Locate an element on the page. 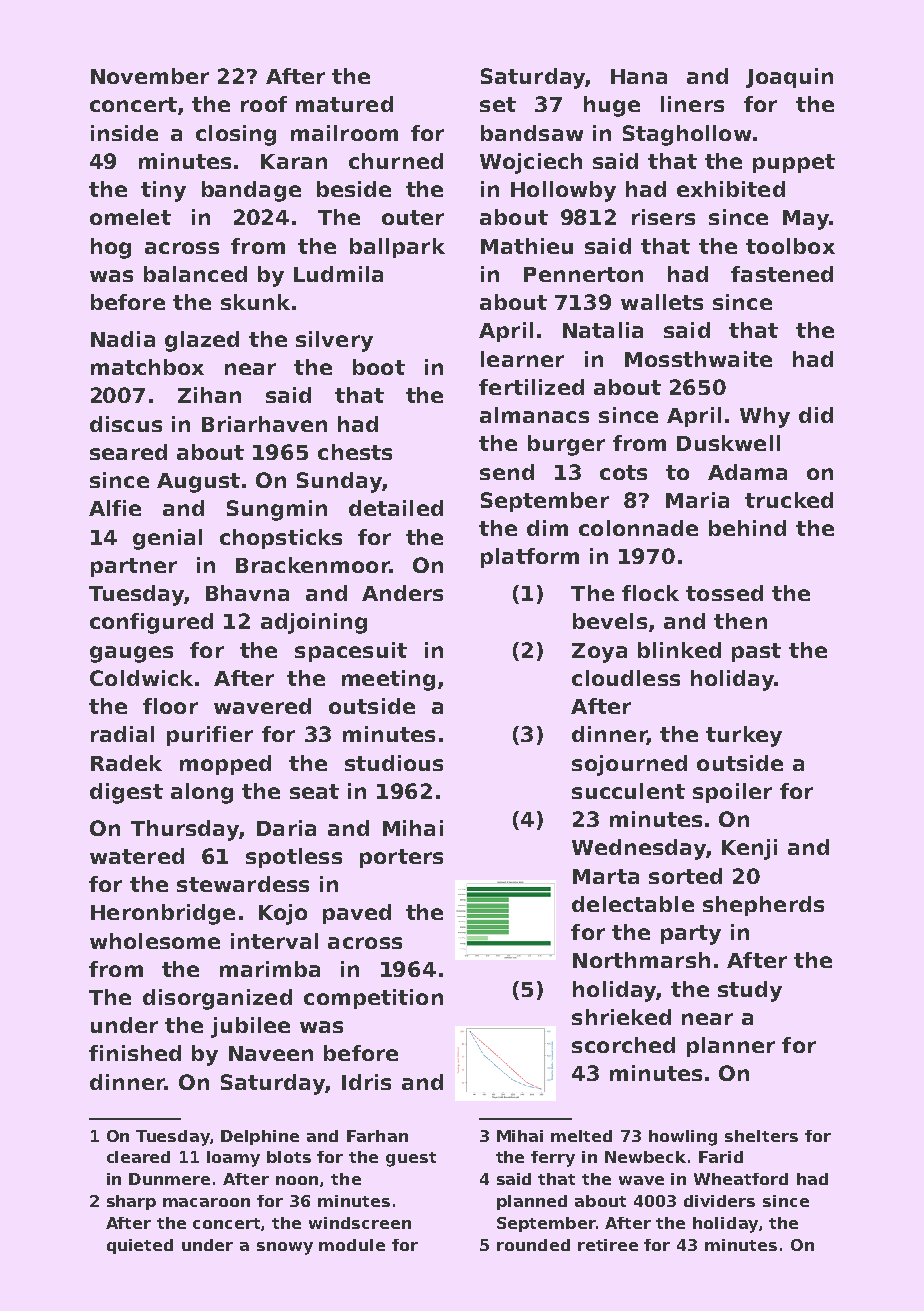 This page has width=924, height=1311. blinked is located at coordinates (679, 650).
